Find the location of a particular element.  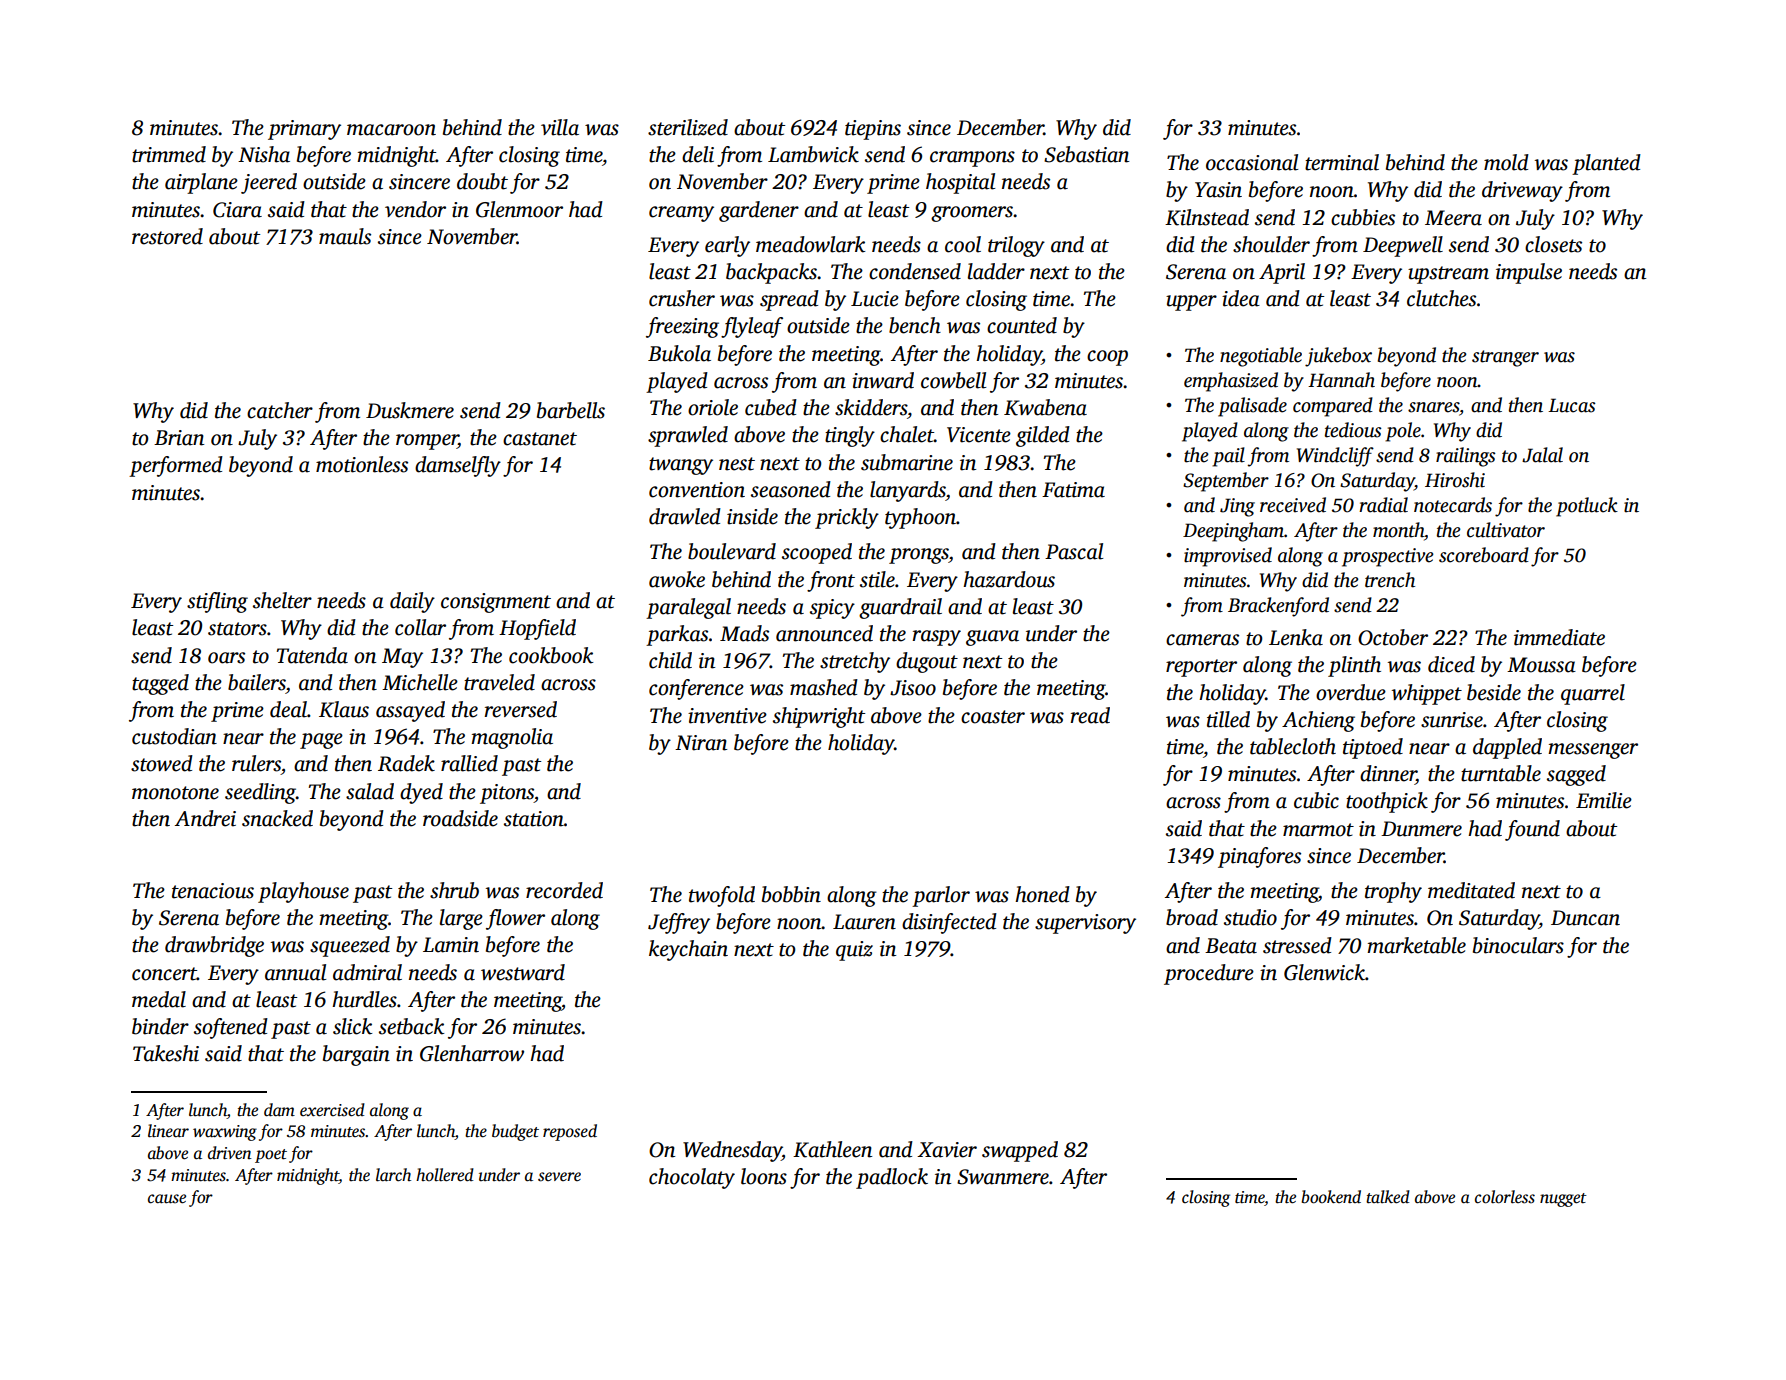

primary is located at coordinates (304, 130).
